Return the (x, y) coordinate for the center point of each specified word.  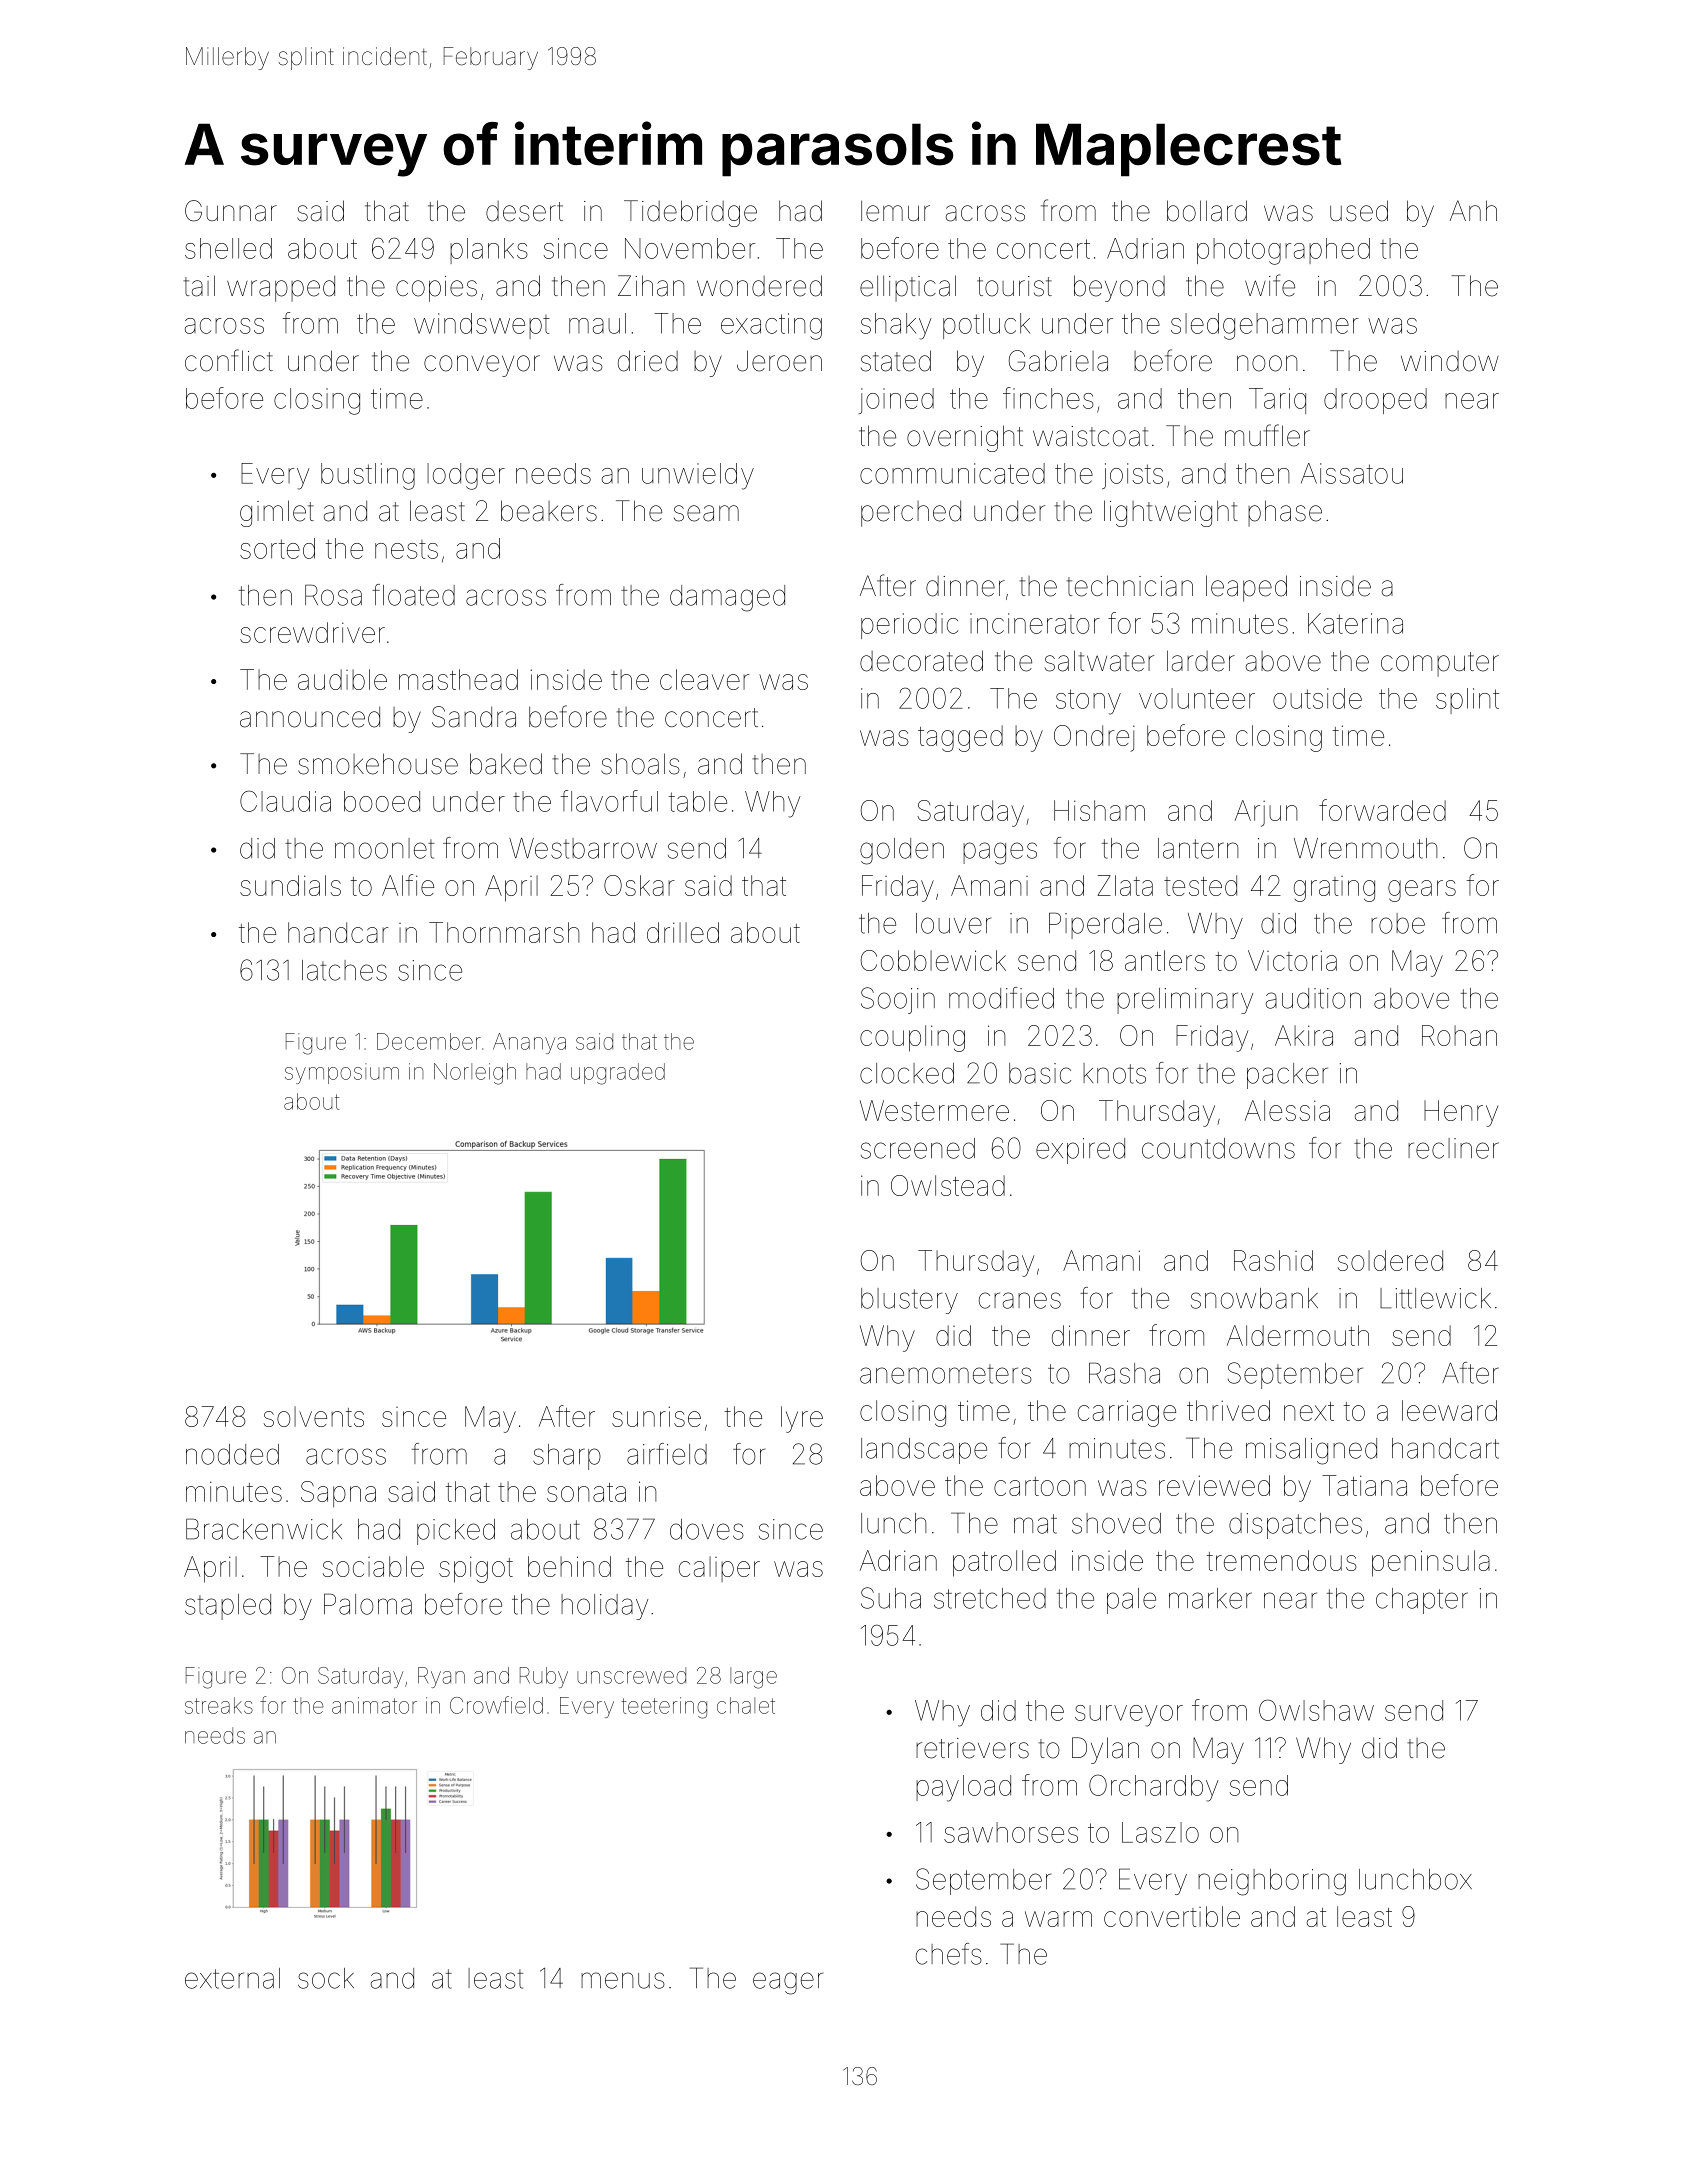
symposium (342, 1073)
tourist (1014, 286)
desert (524, 211)
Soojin (898, 1000)
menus (623, 1980)
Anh (1473, 210)
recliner (1453, 1148)
